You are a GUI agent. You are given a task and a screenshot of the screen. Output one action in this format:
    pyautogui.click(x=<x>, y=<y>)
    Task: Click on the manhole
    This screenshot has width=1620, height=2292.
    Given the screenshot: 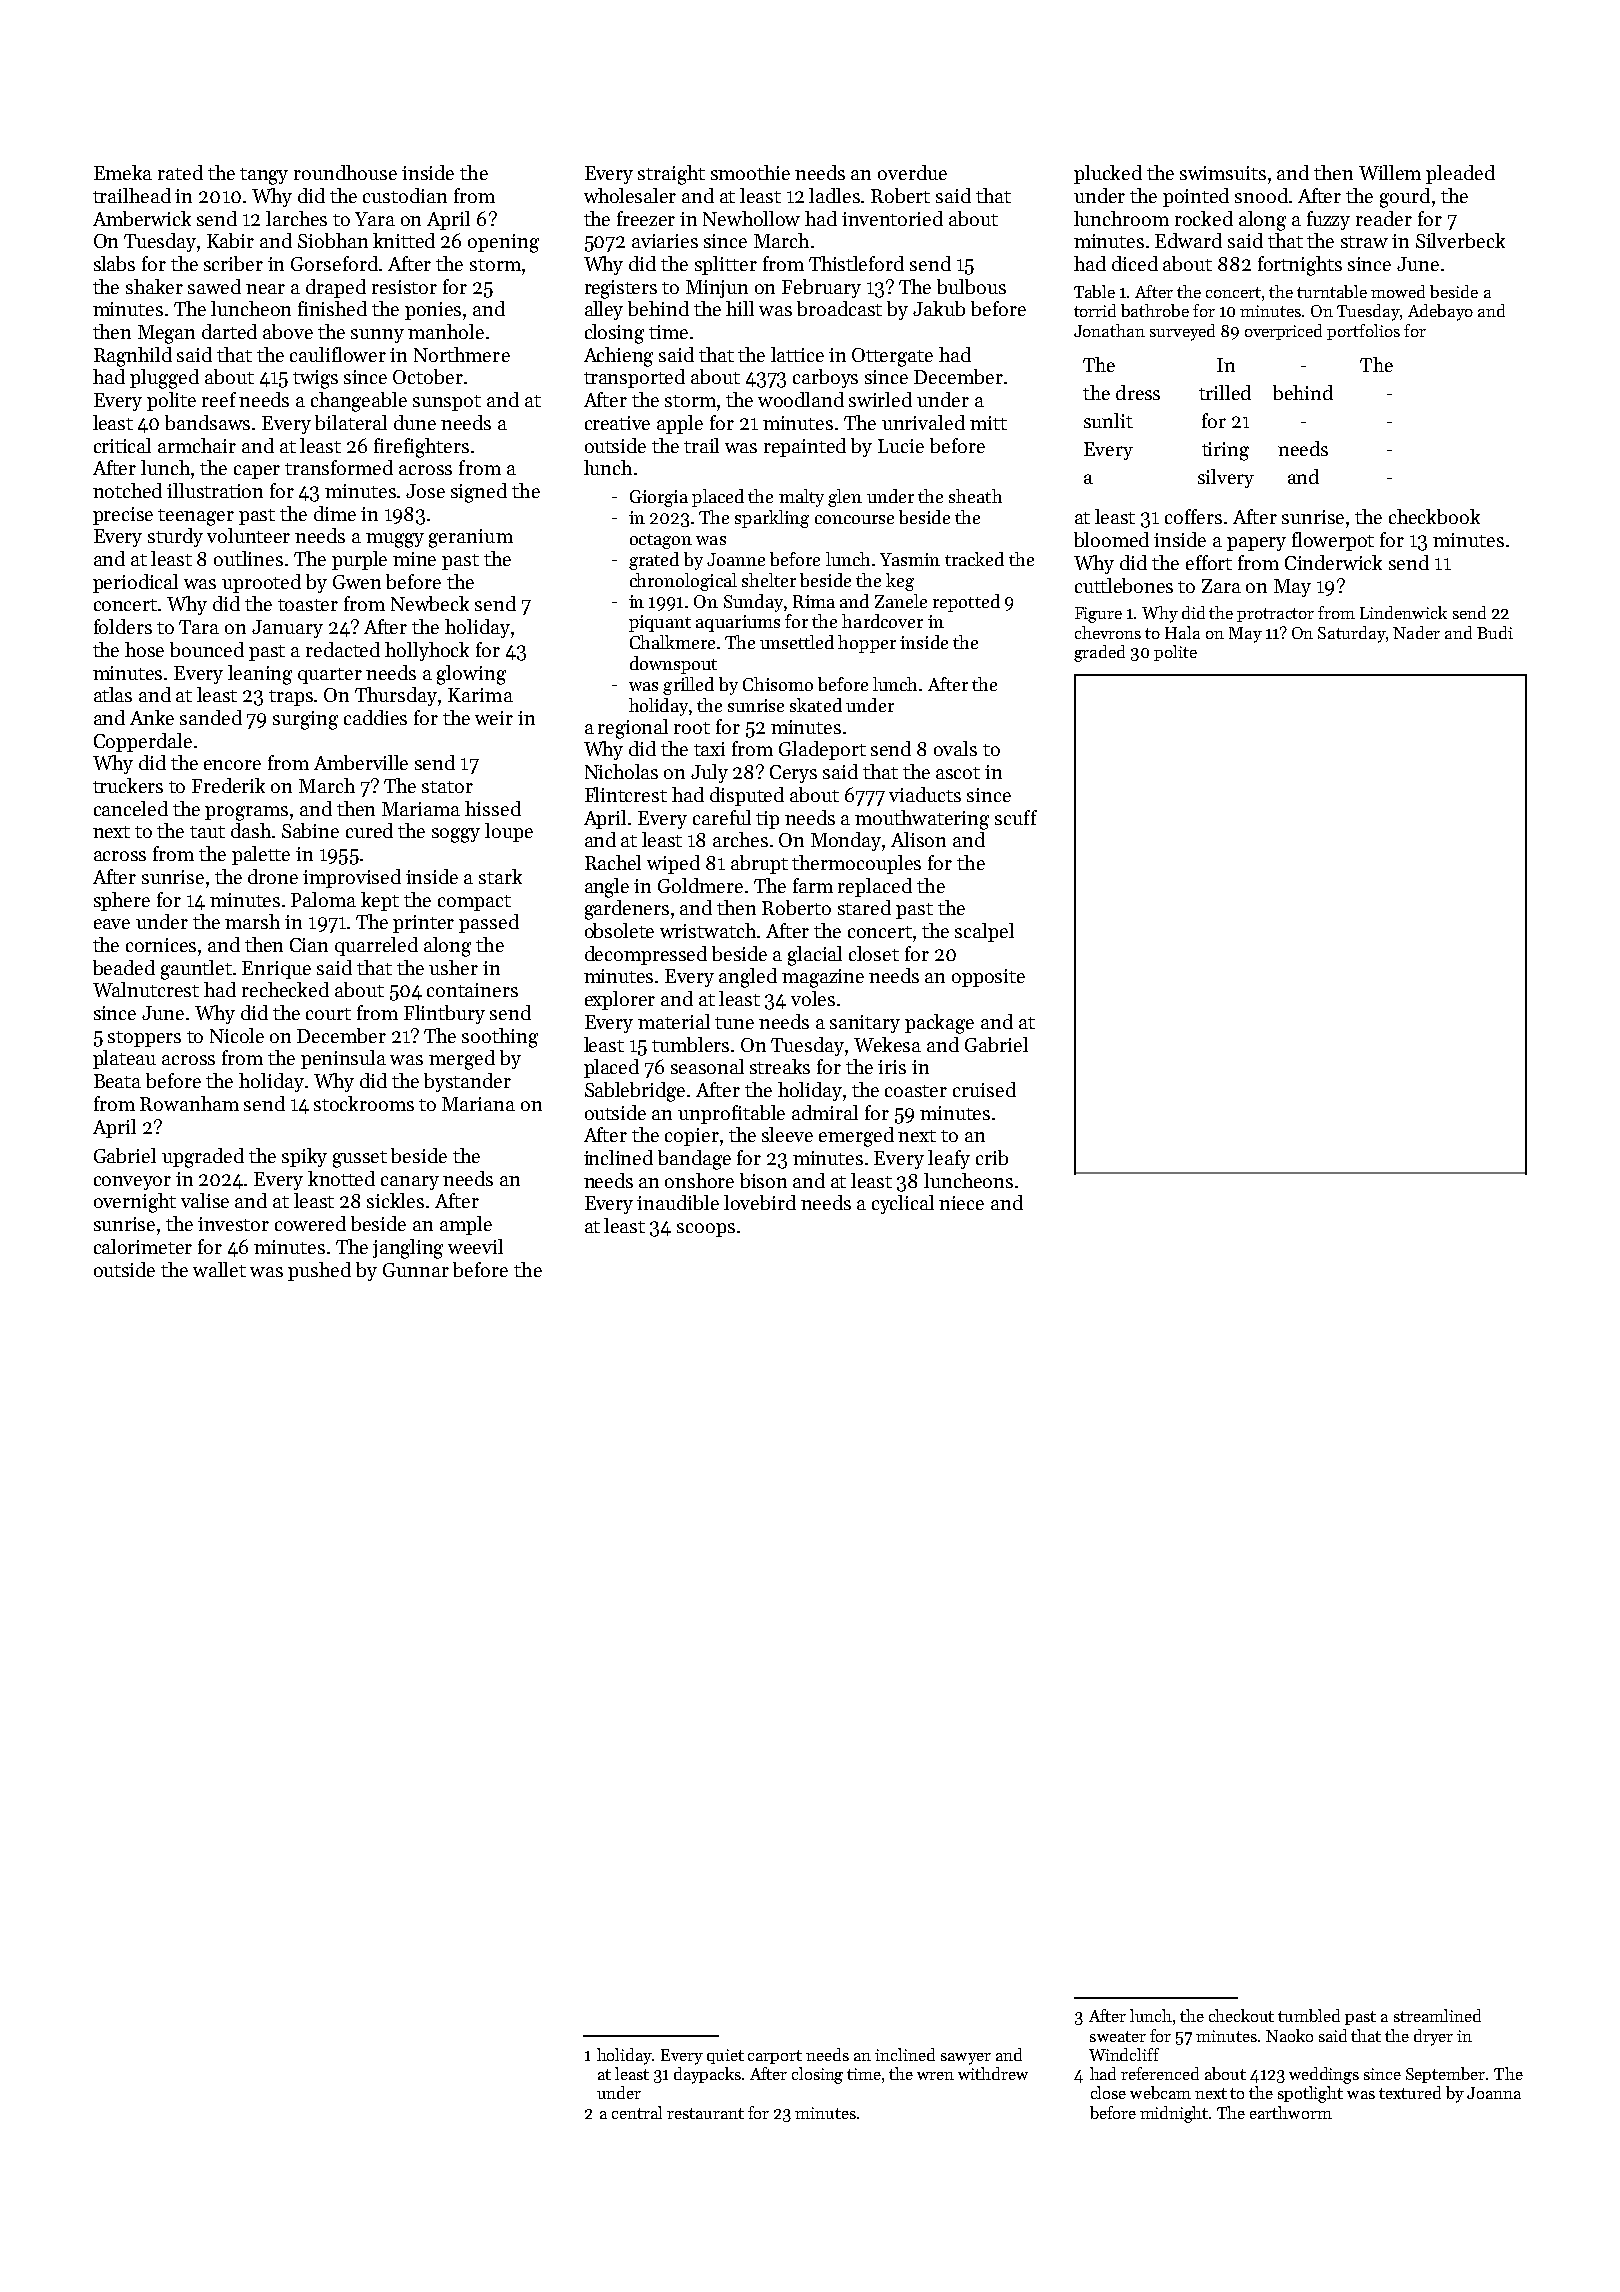 What is the action you would take?
    pyautogui.click(x=446, y=331)
